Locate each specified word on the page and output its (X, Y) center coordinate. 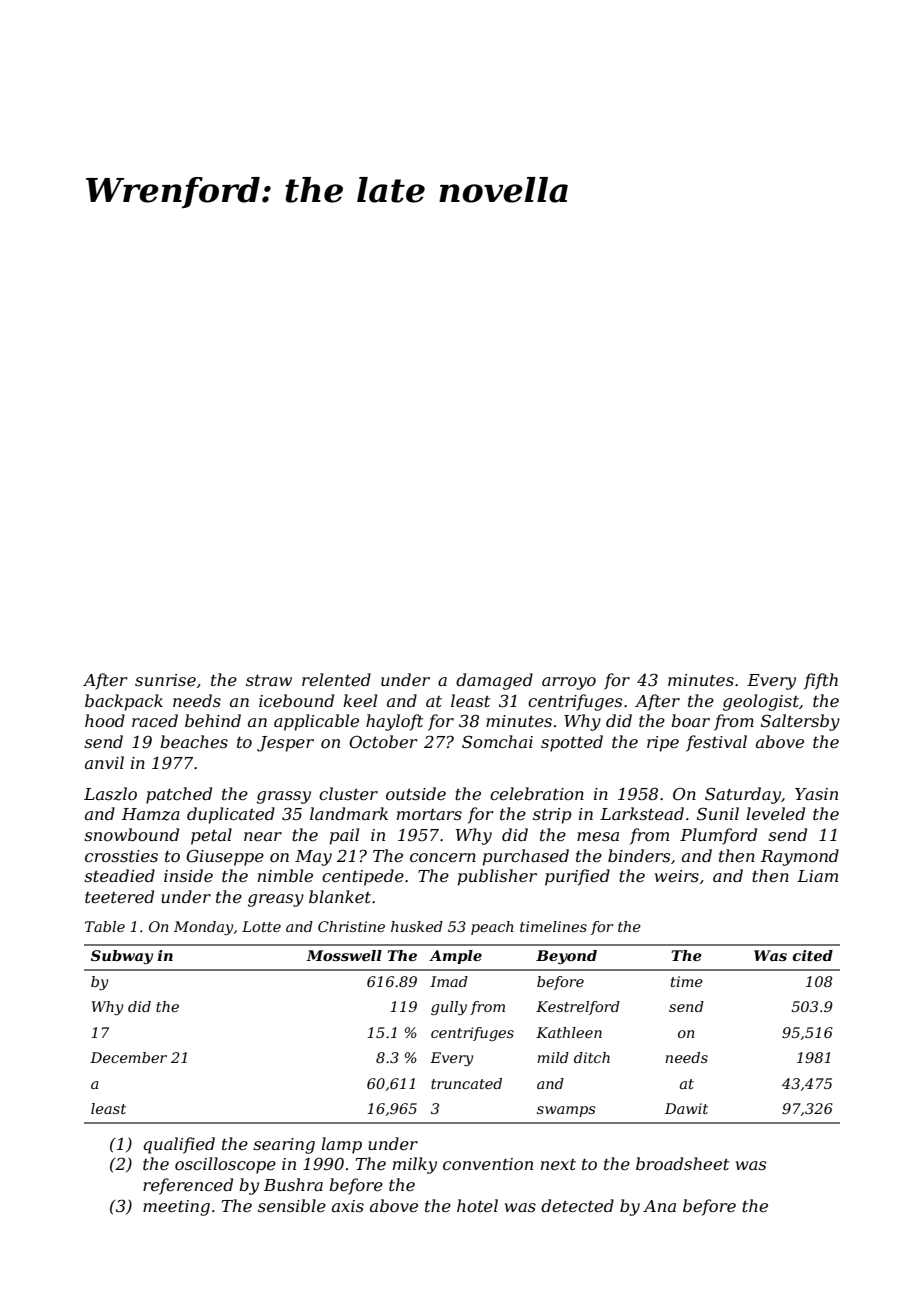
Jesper (285, 744)
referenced (188, 1186)
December (128, 1057)
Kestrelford (578, 1008)
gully (449, 1008)
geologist (761, 702)
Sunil (718, 813)
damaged (494, 681)
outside (416, 793)
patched (179, 795)
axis (348, 1206)
